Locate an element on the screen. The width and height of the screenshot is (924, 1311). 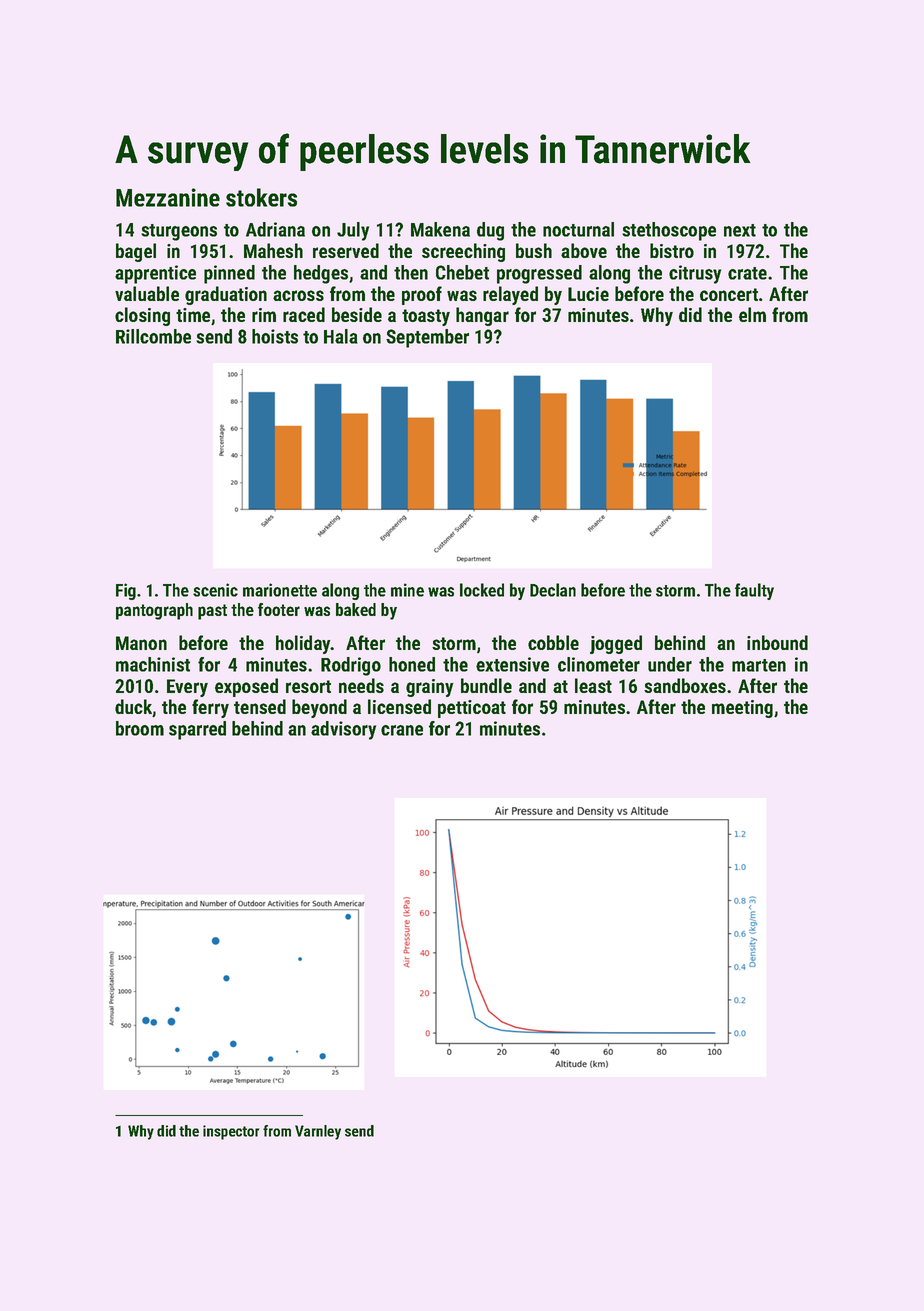
Rillcombe is located at coordinates (153, 336).
